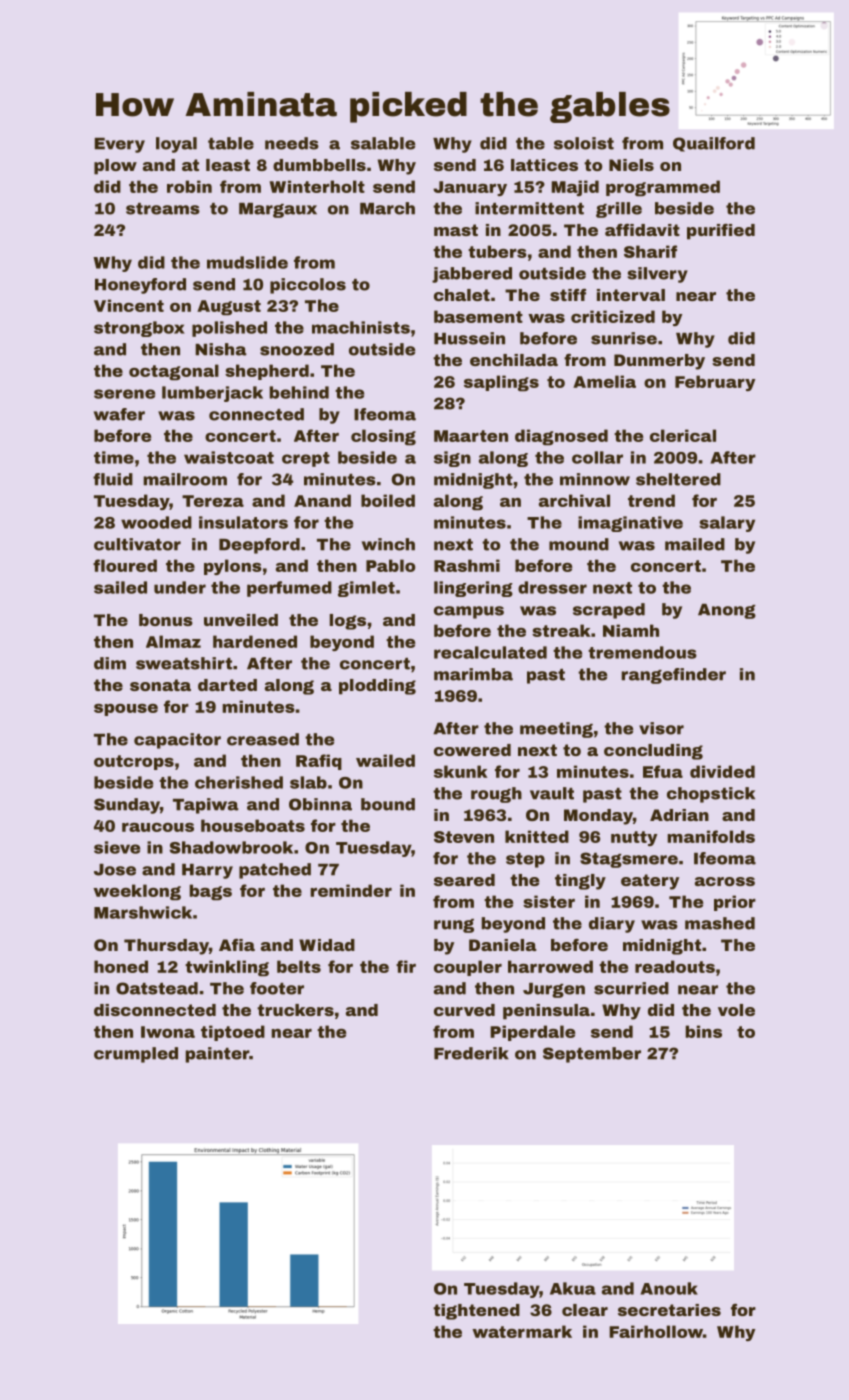 Image resolution: width=849 pixels, height=1400 pixels. I want to click on darted, so click(227, 685).
